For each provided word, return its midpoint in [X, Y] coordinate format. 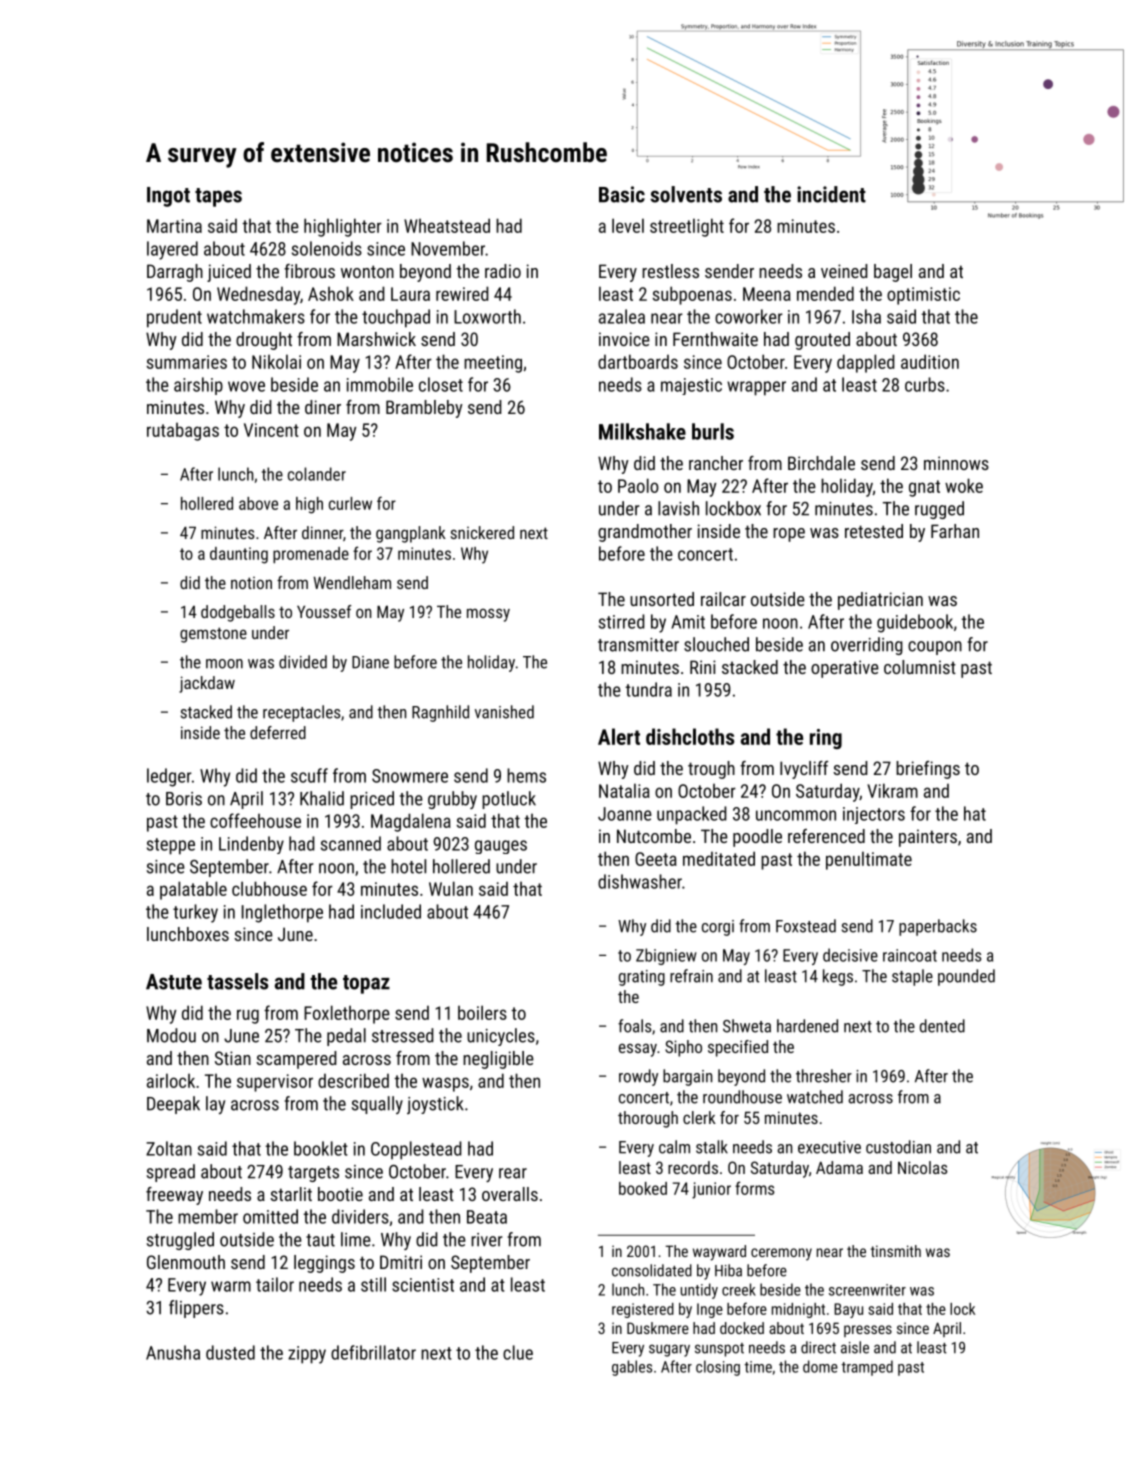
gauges [501, 847]
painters [928, 838]
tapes [218, 197]
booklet [321, 1148]
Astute [174, 982]
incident [831, 194]
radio [503, 271]
